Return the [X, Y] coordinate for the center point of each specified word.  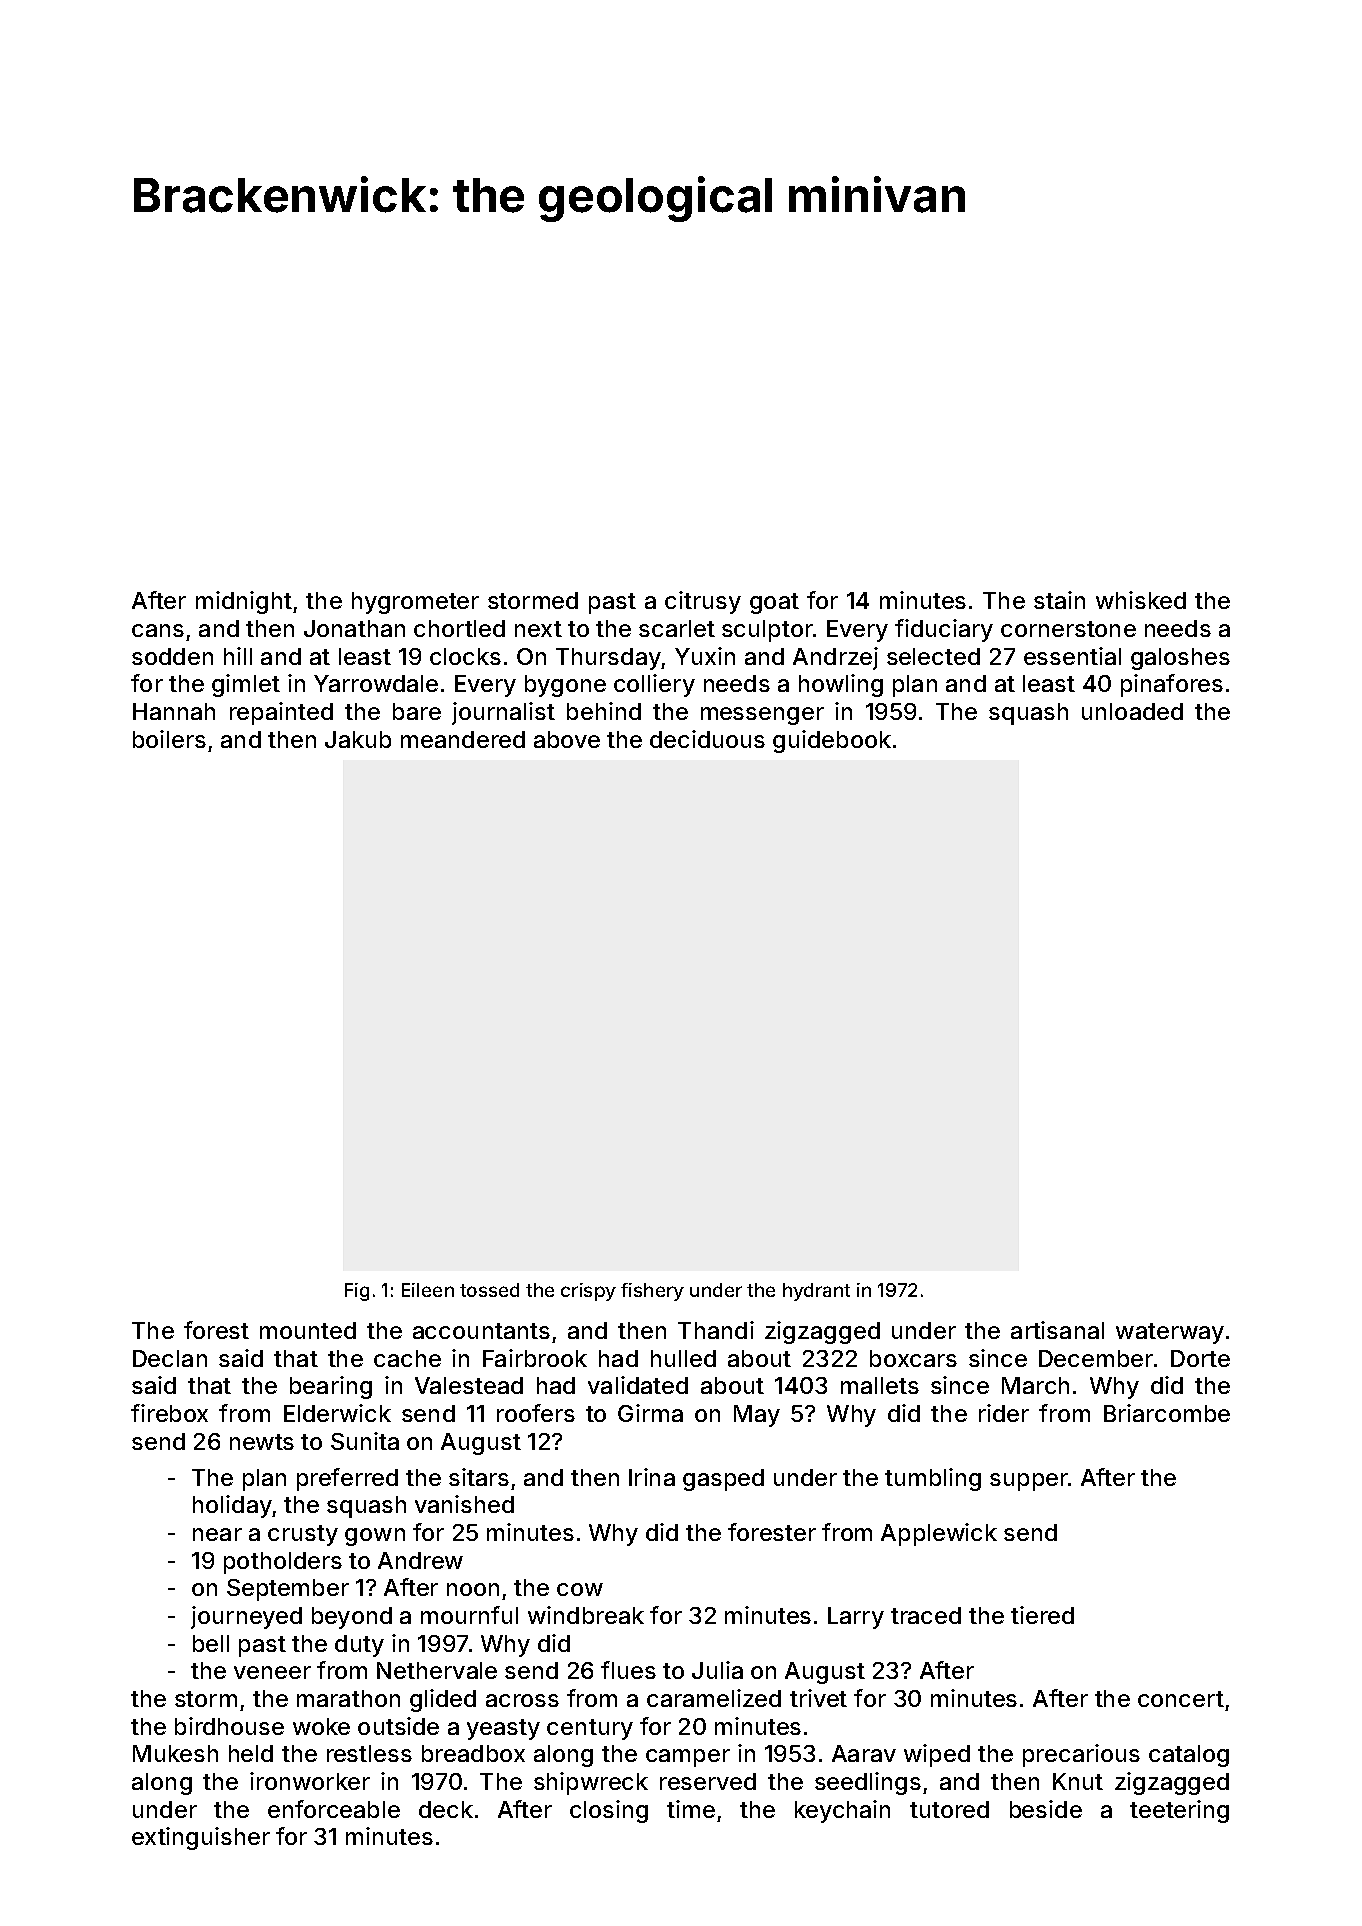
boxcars [913, 1358]
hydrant [816, 1292]
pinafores [1172, 685]
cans [158, 630]
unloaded [1132, 711]
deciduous [707, 739]
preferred [347, 1479]
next [538, 629]
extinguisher [201, 1838]
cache [407, 1358]
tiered [1042, 1615]
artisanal [1057, 1330]
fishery [652, 1292]
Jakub [358, 739]
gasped [723, 1480]
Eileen [428, 1290]
